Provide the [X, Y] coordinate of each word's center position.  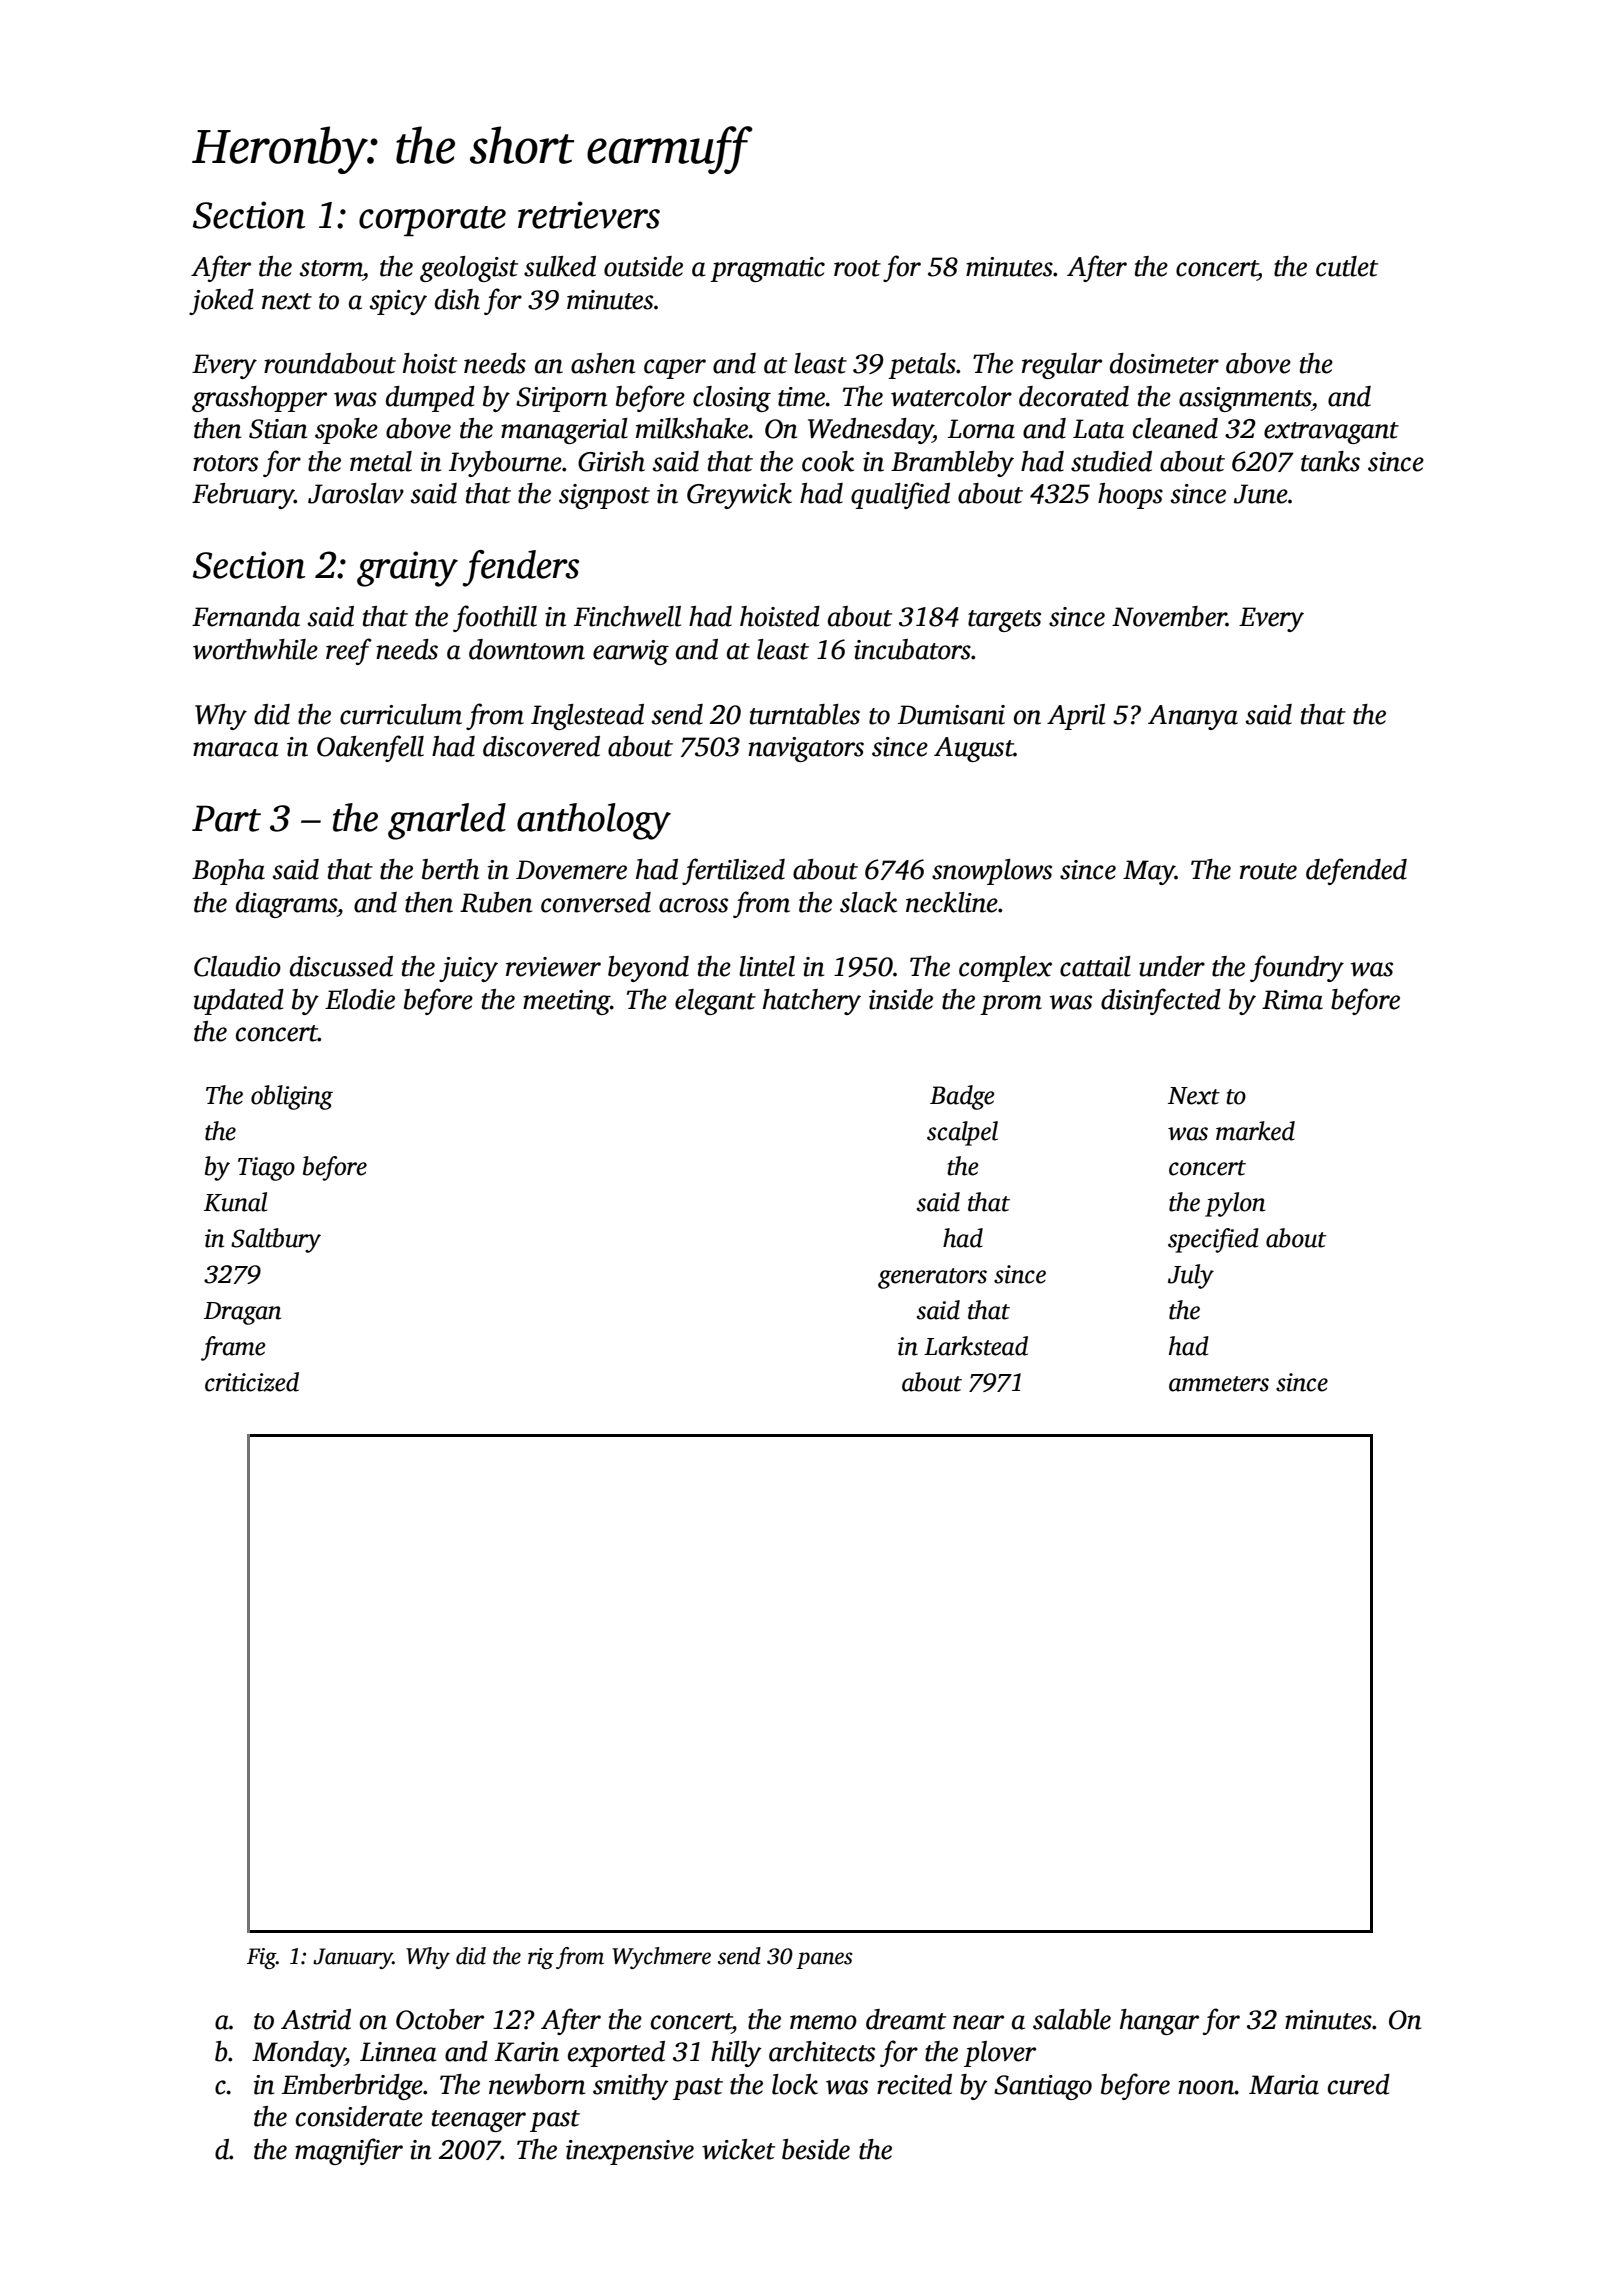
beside [816, 2149]
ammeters [1219, 1384]
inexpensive [630, 2152]
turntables [805, 714]
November [1169, 616]
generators [932, 1278]
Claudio [237, 966]
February [243, 496]
